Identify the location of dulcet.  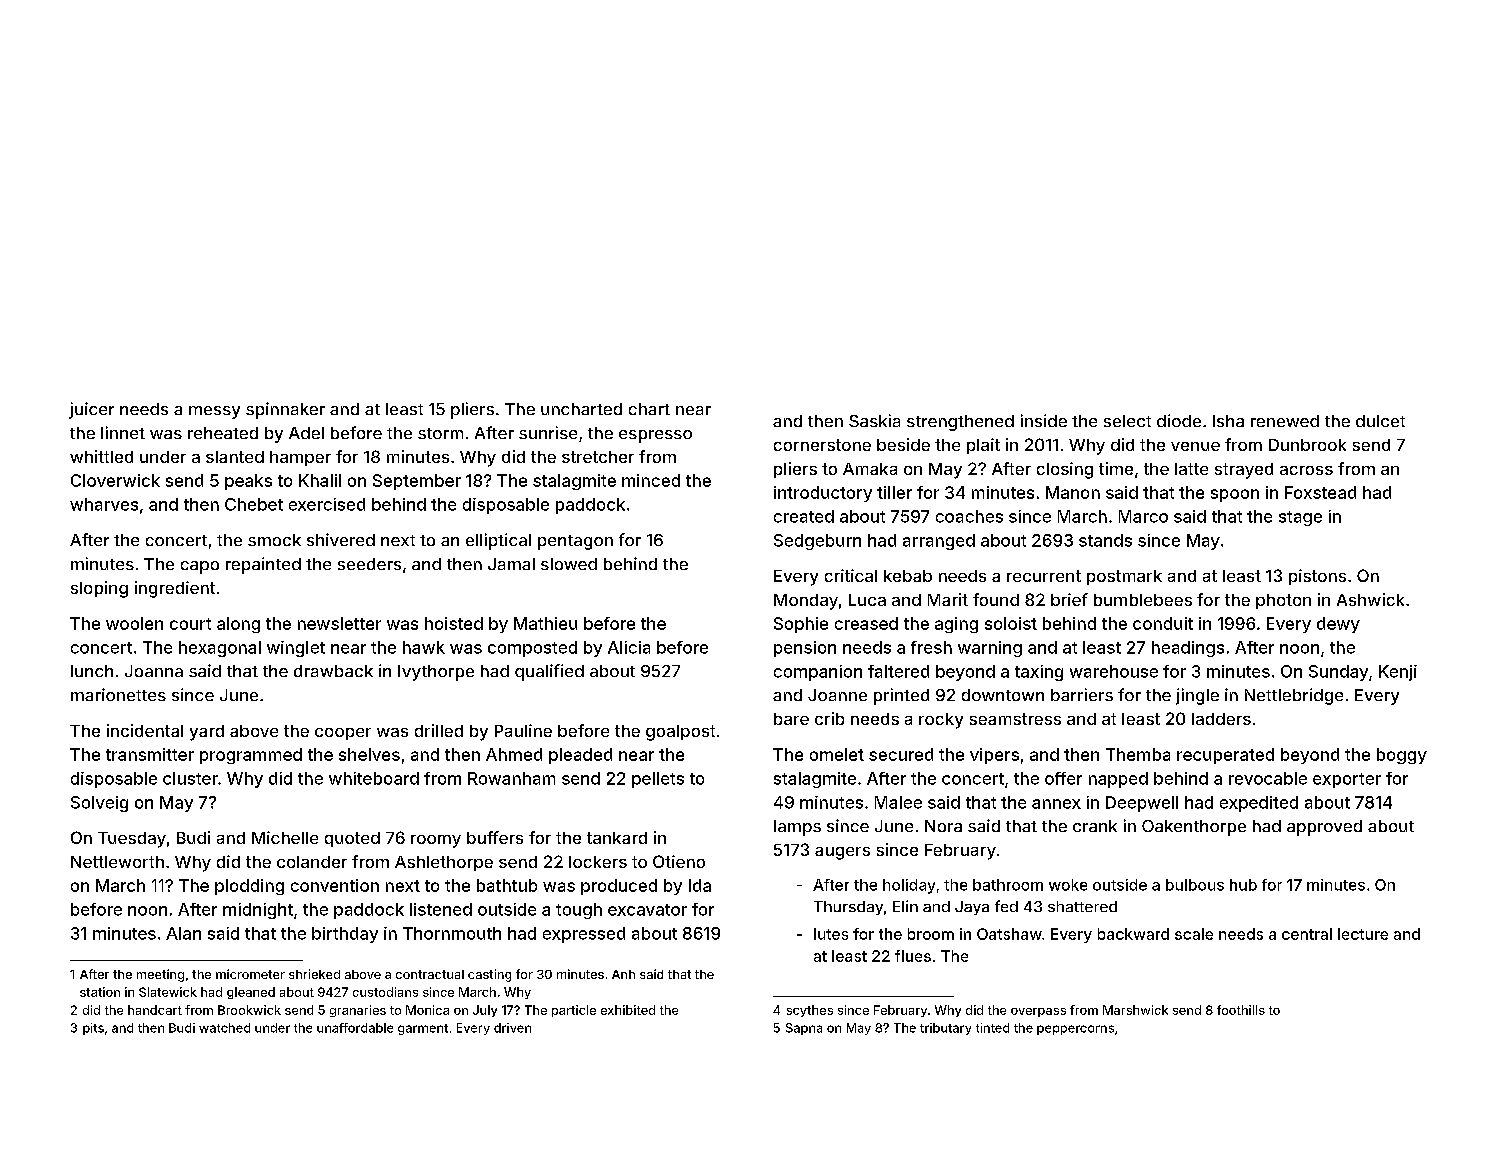
(1380, 421).
